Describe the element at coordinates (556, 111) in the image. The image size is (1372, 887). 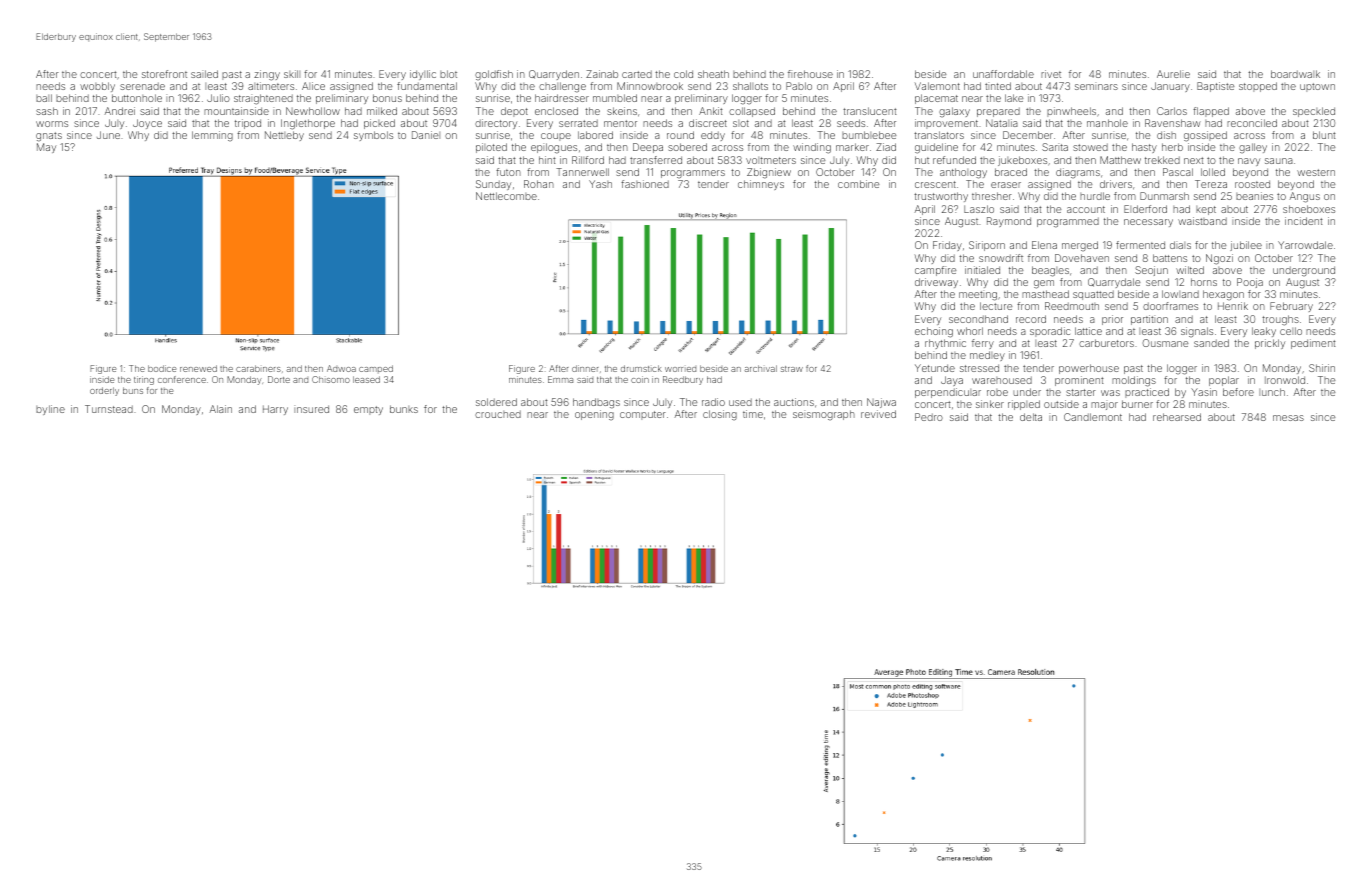
I see `enclosed` at that location.
